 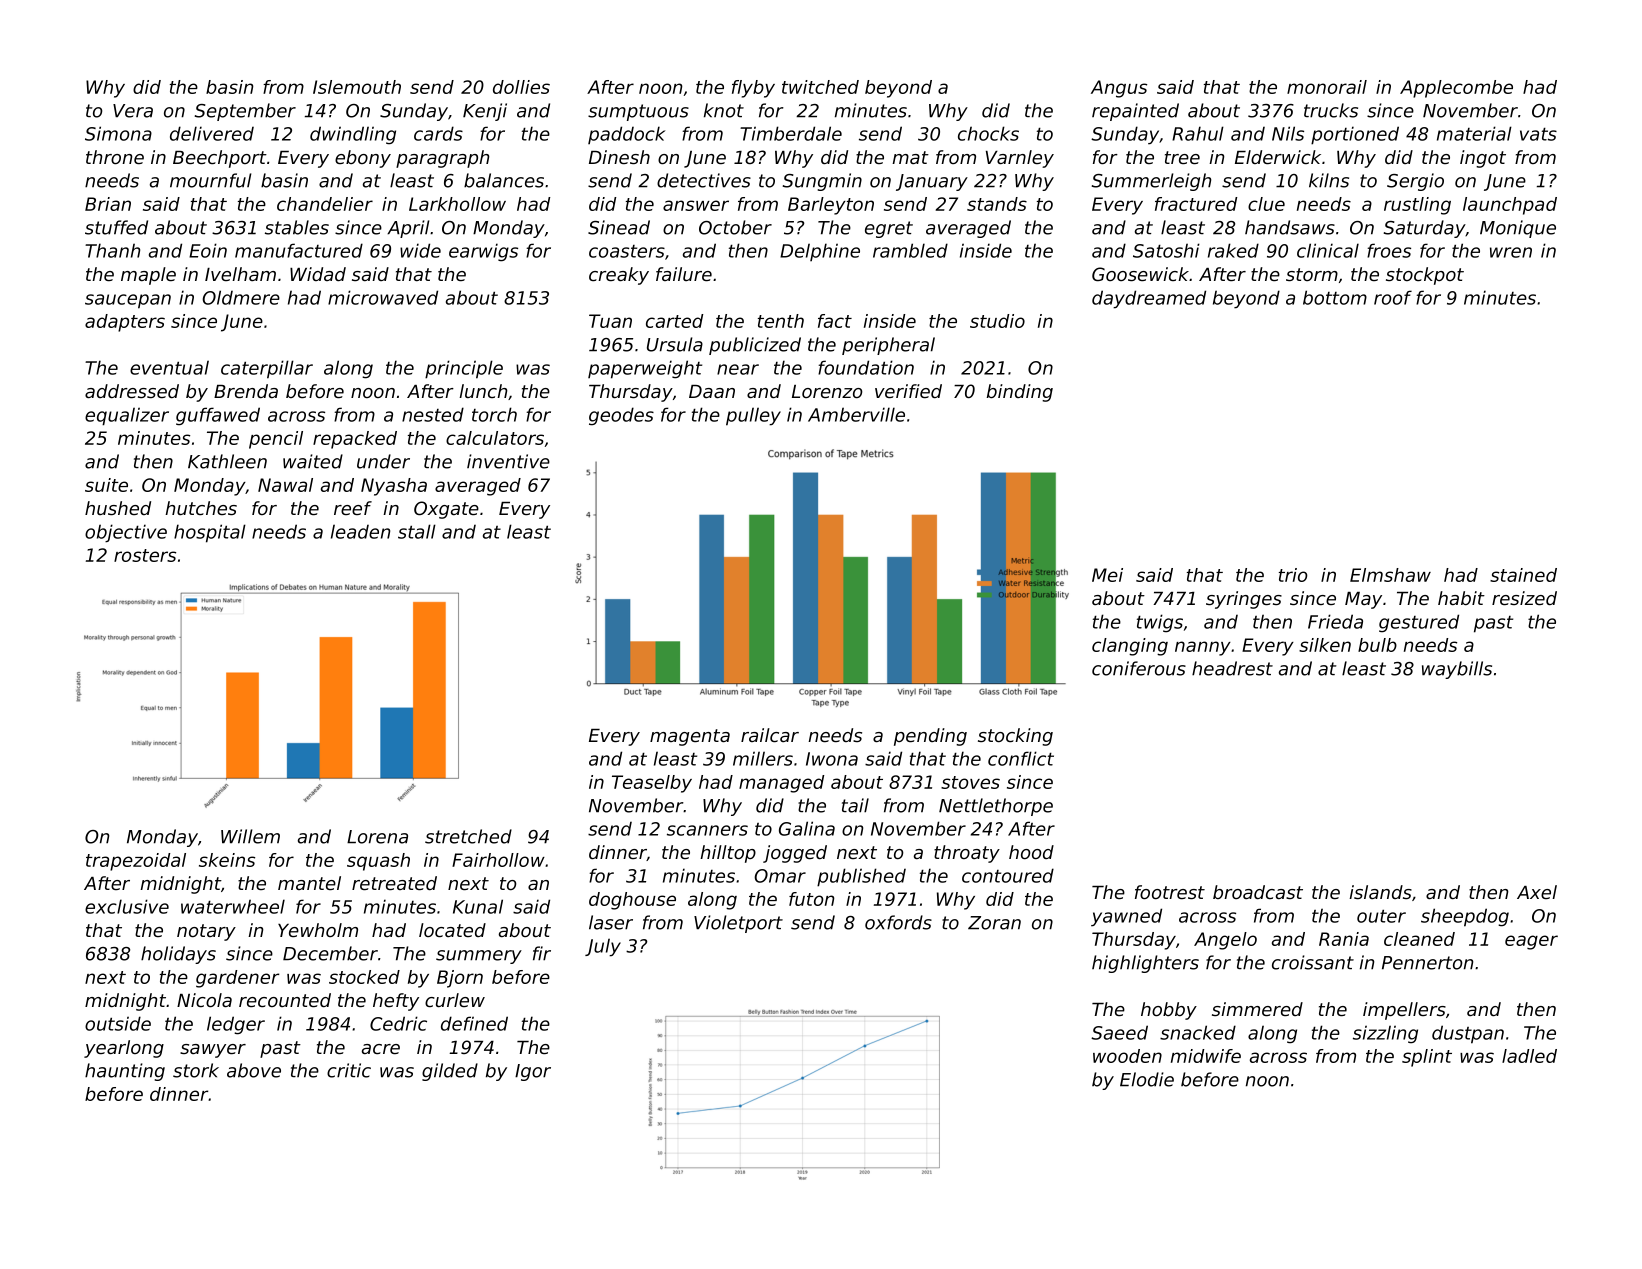 What do you see at coordinates (349, 1070) in the screenshot?
I see `critic` at bounding box center [349, 1070].
